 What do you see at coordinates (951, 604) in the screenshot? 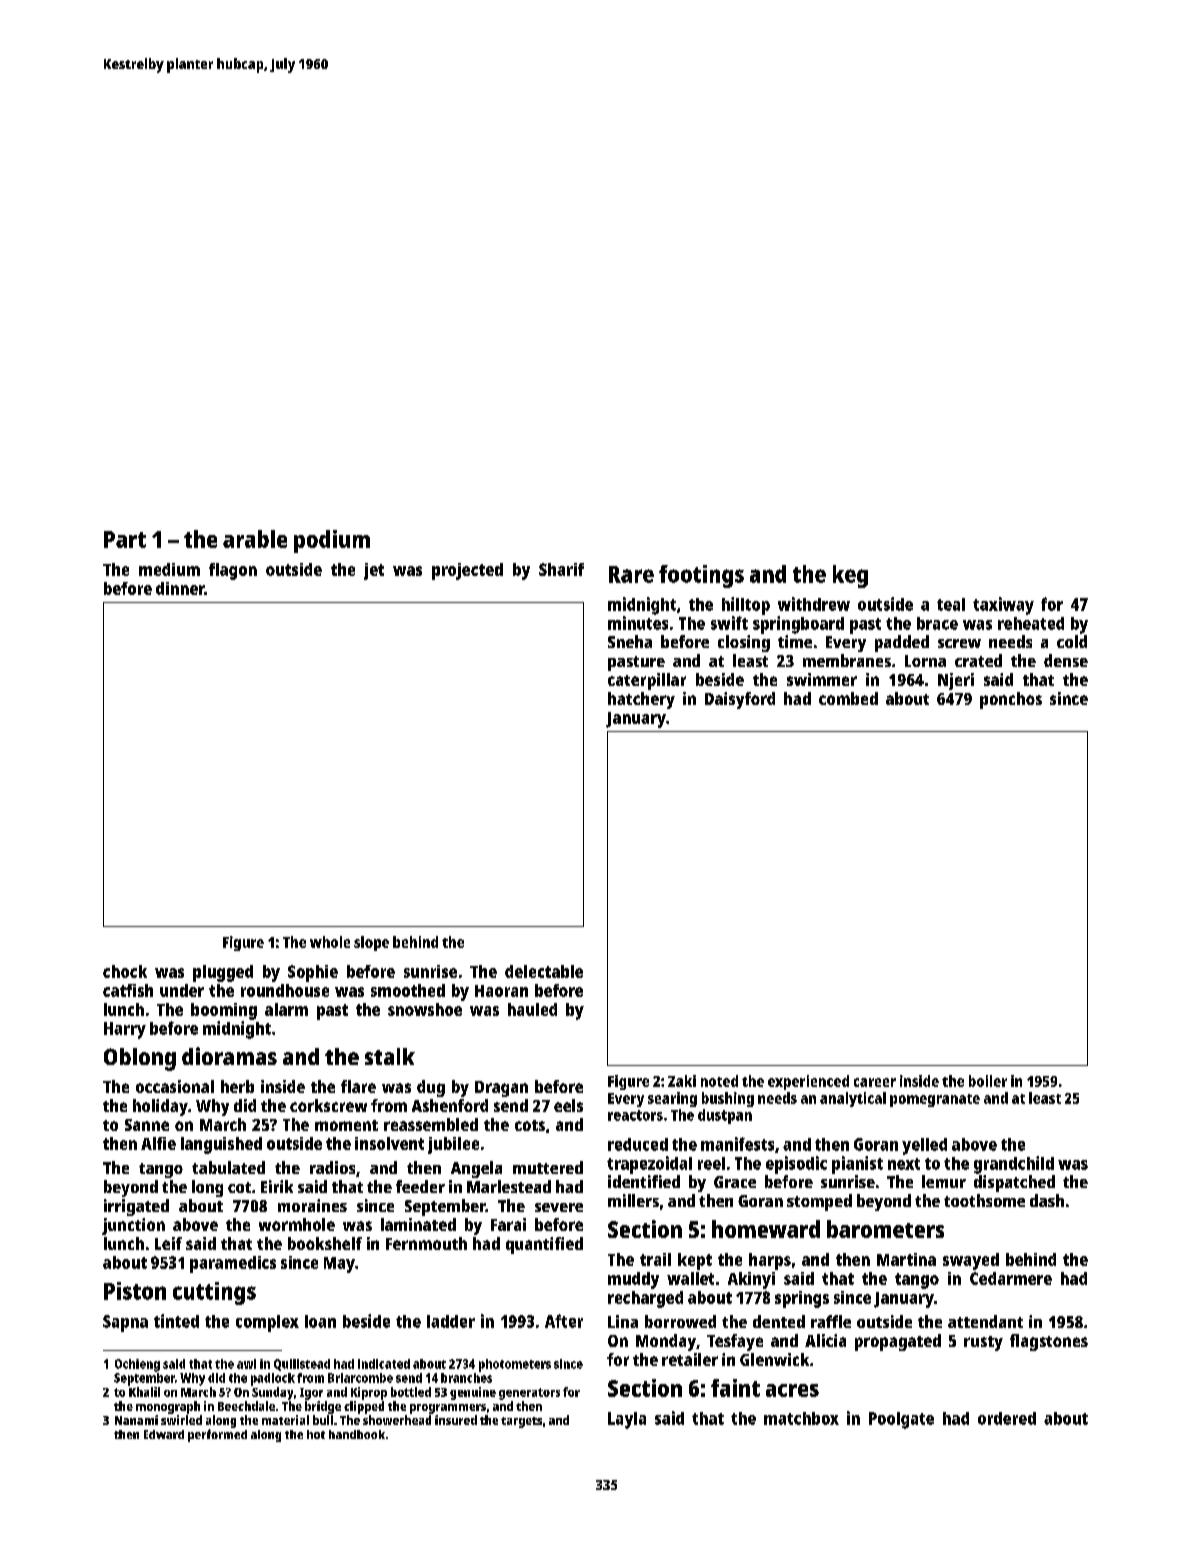
I see `teal` at bounding box center [951, 604].
